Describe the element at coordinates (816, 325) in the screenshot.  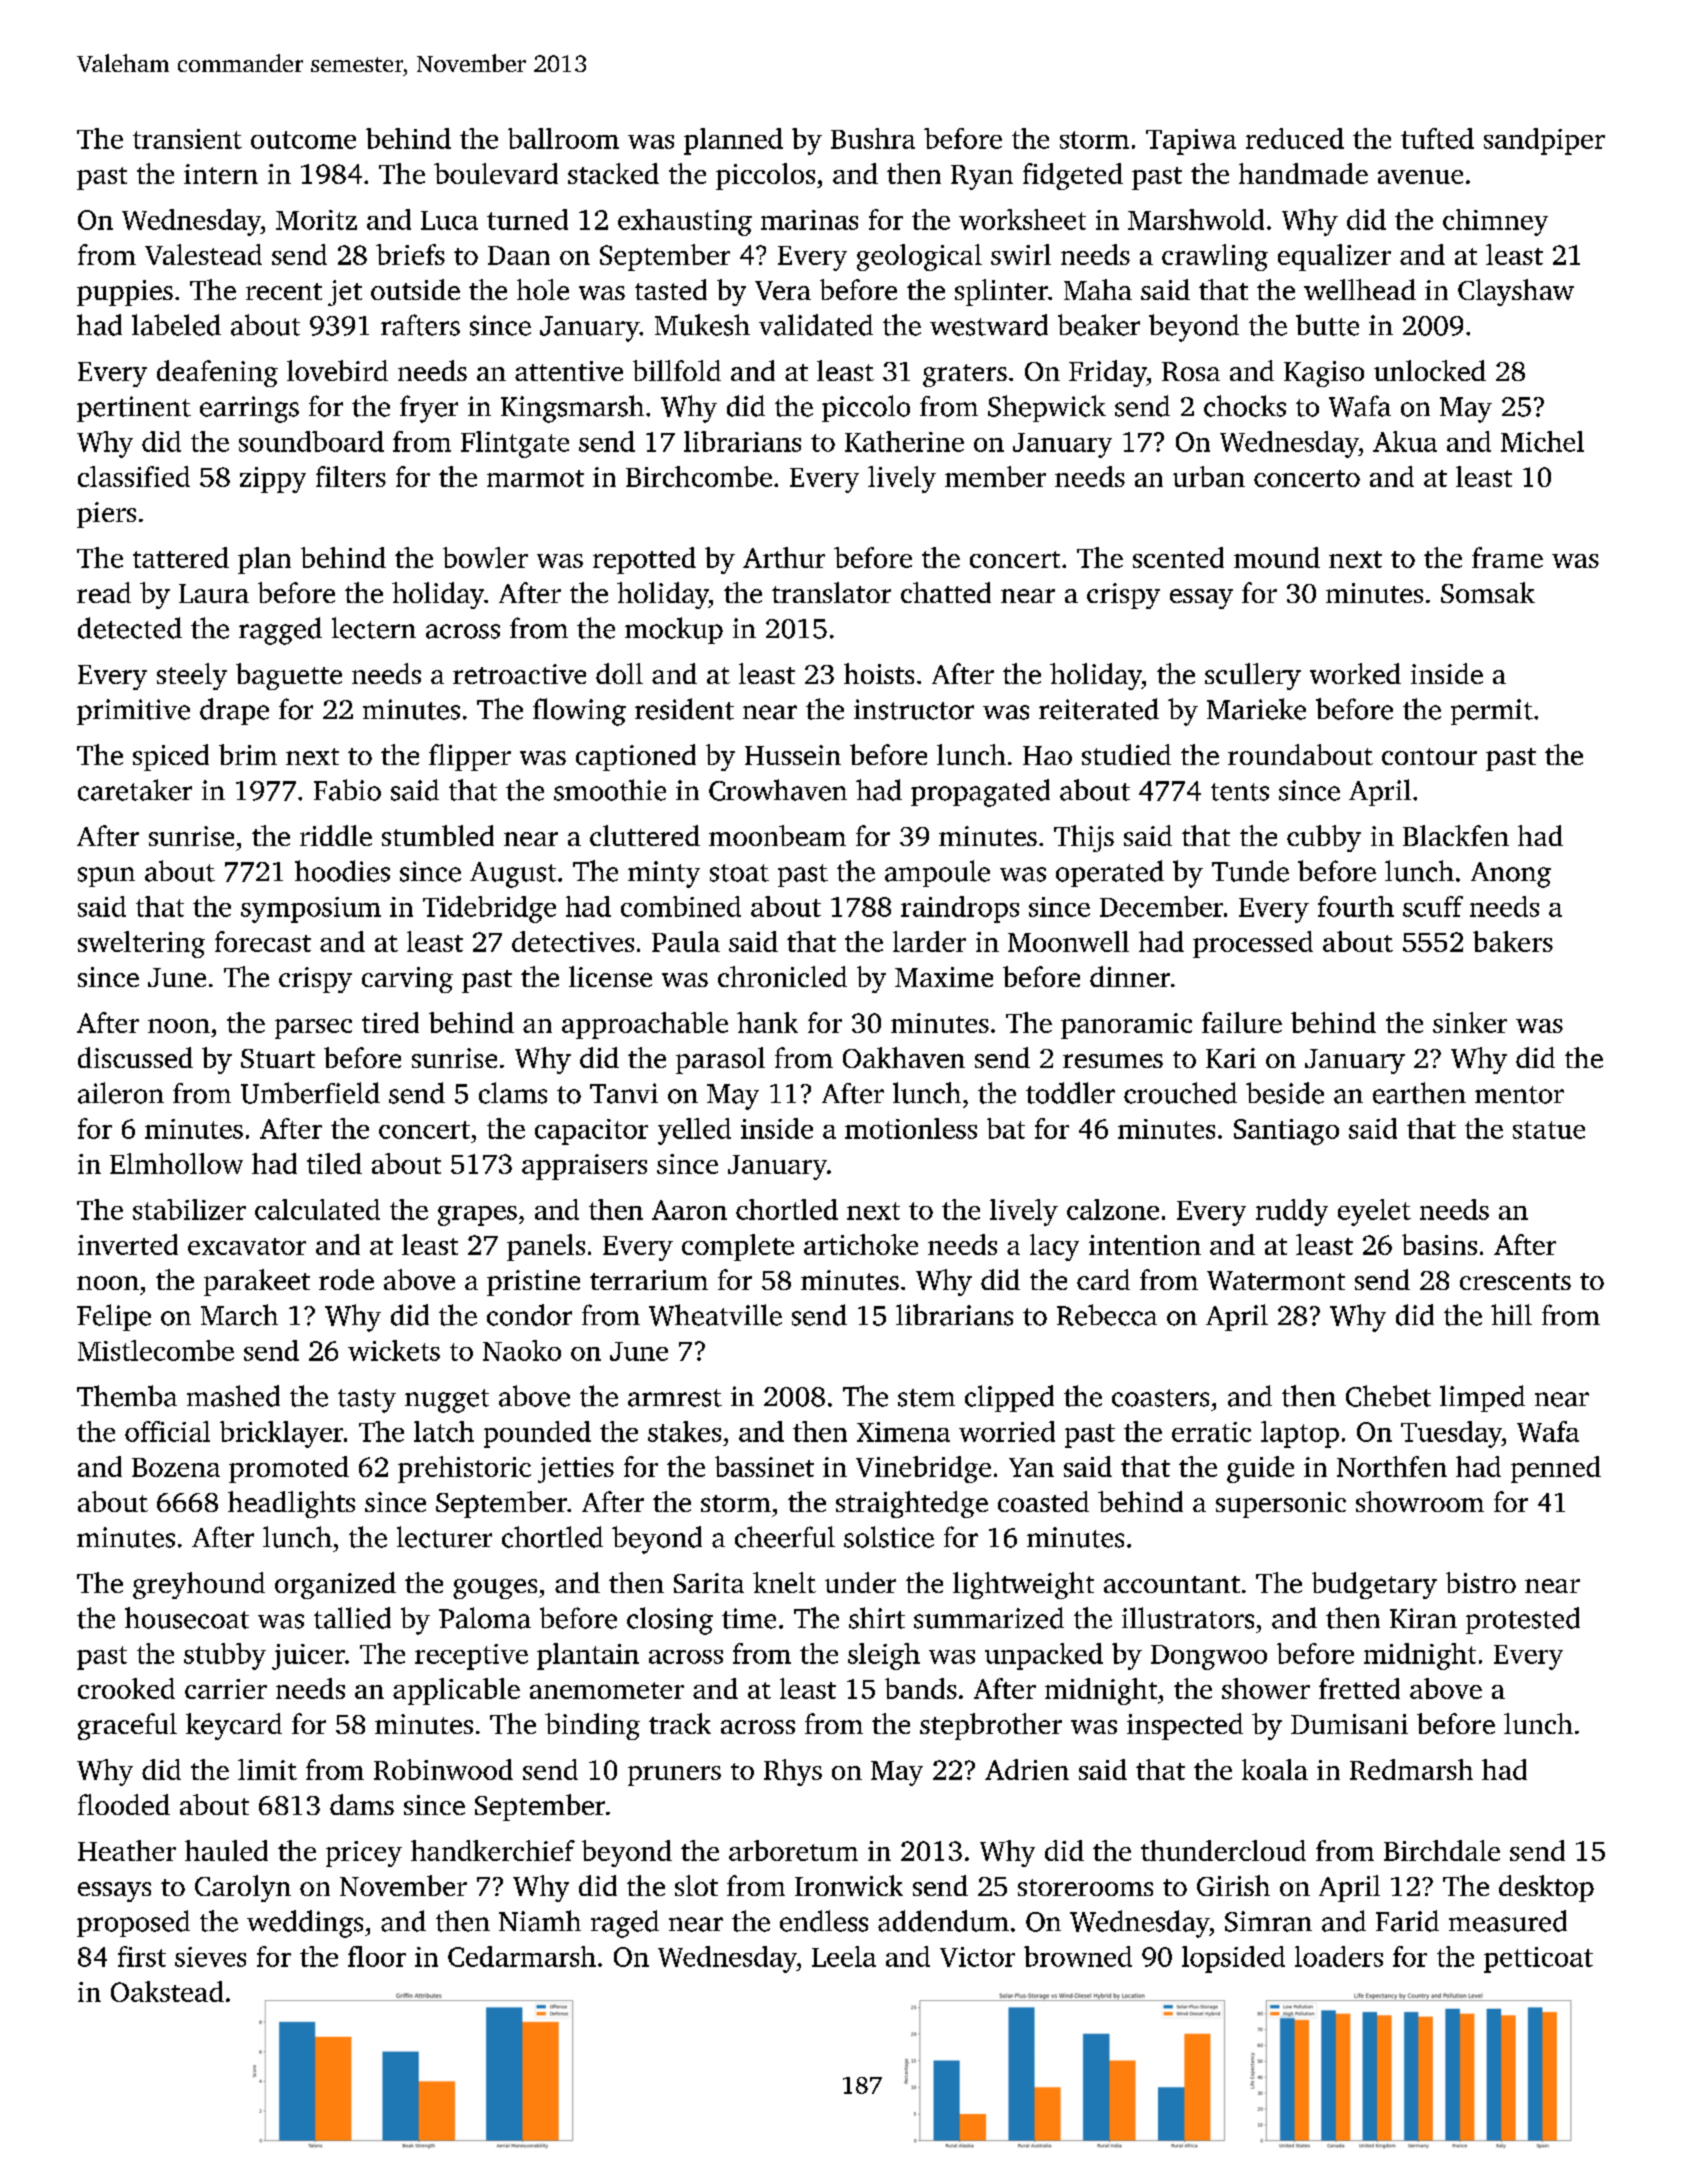
I see `validated` at that location.
